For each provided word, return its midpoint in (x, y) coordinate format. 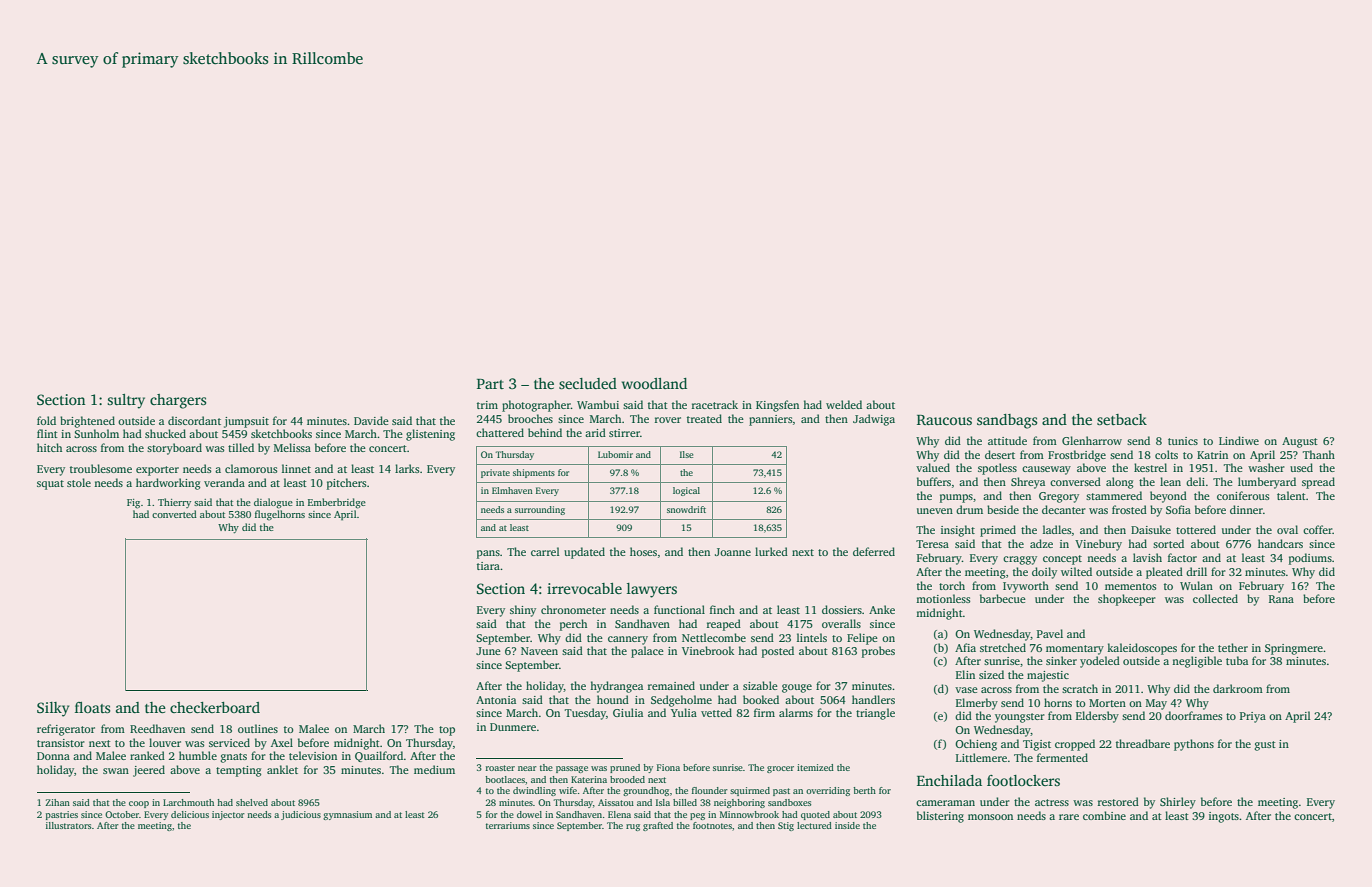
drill (1196, 571)
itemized (815, 767)
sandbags (1007, 421)
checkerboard (215, 707)
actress (1052, 802)
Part (490, 384)
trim (487, 405)
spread (1318, 483)
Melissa (292, 447)
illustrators (68, 825)
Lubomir (615, 454)
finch (722, 609)
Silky (53, 709)
